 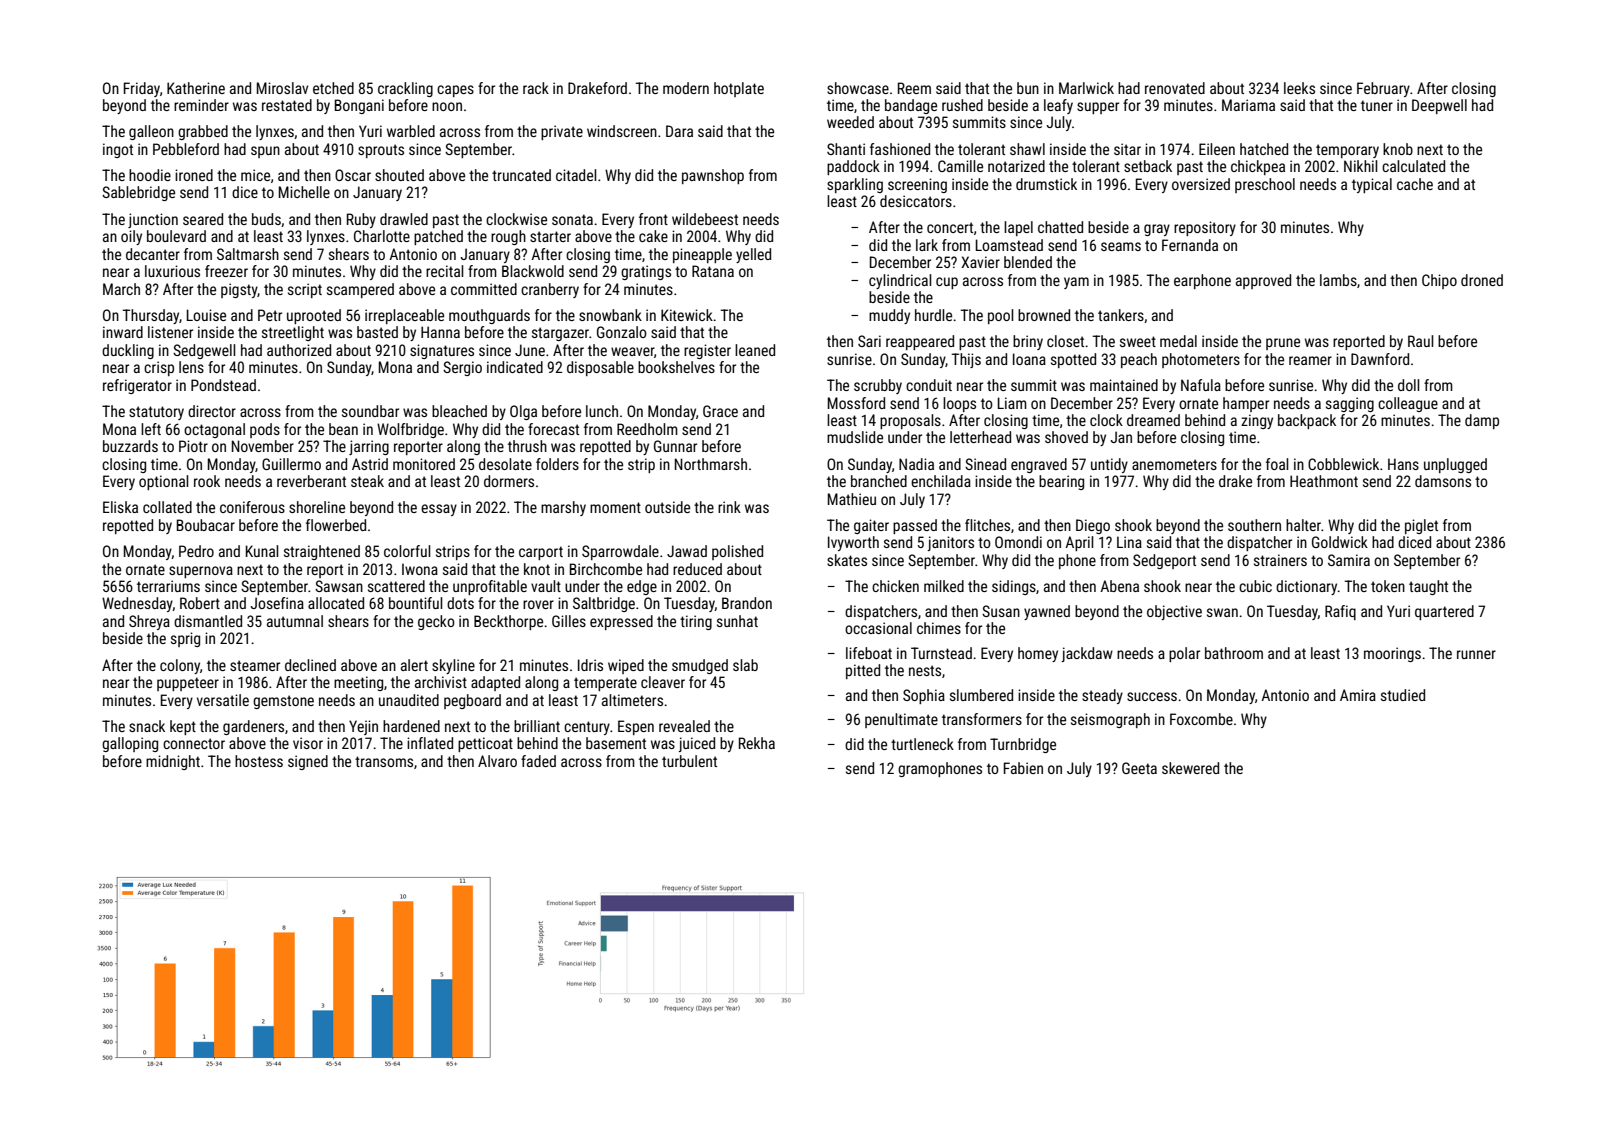 I want to click on yelled, so click(x=753, y=255).
